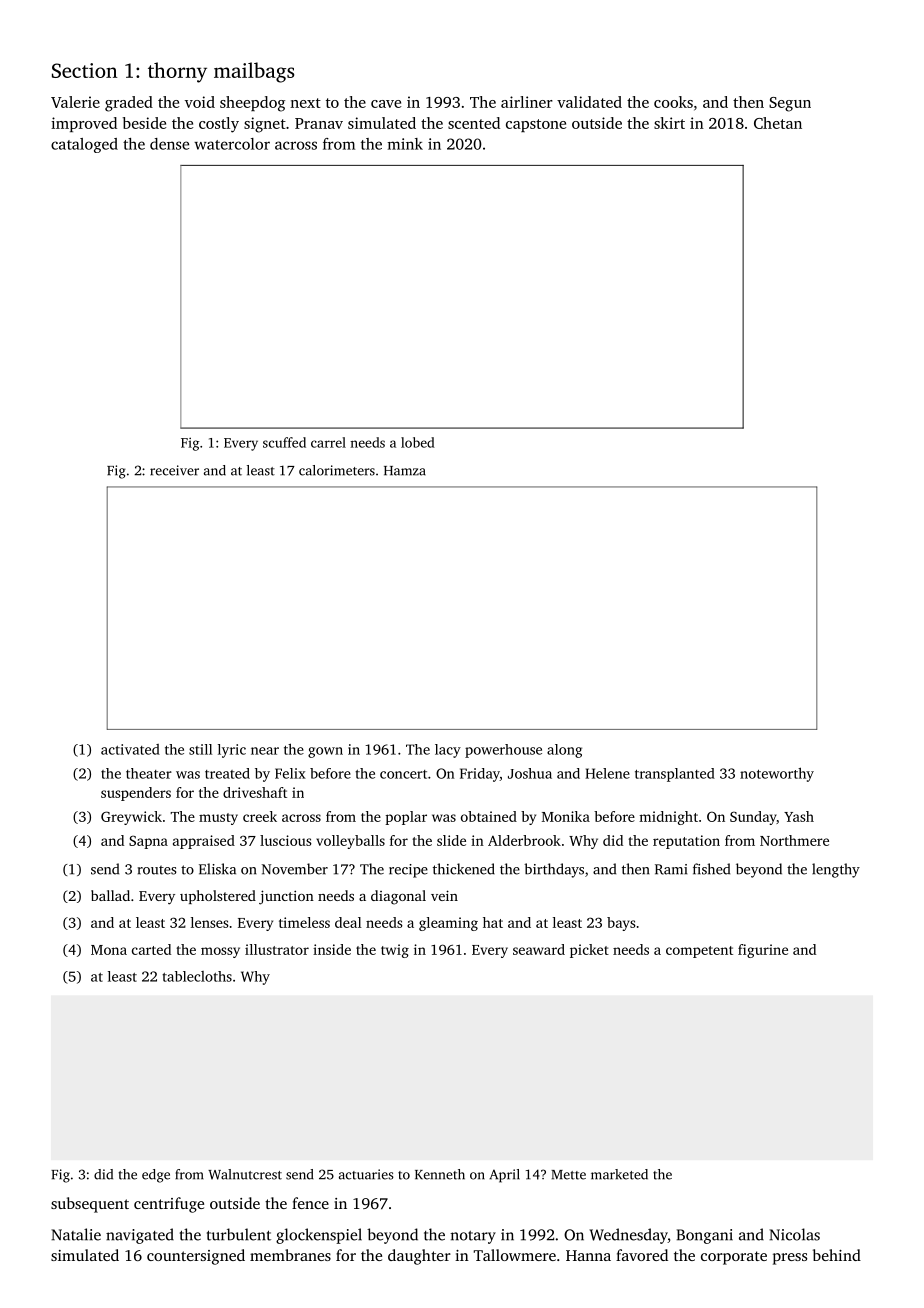 This page has width=924, height=1308. What do you see at coordinates (790, 104) in the page?
I see `Segun` at bounding box center [790, 104].
